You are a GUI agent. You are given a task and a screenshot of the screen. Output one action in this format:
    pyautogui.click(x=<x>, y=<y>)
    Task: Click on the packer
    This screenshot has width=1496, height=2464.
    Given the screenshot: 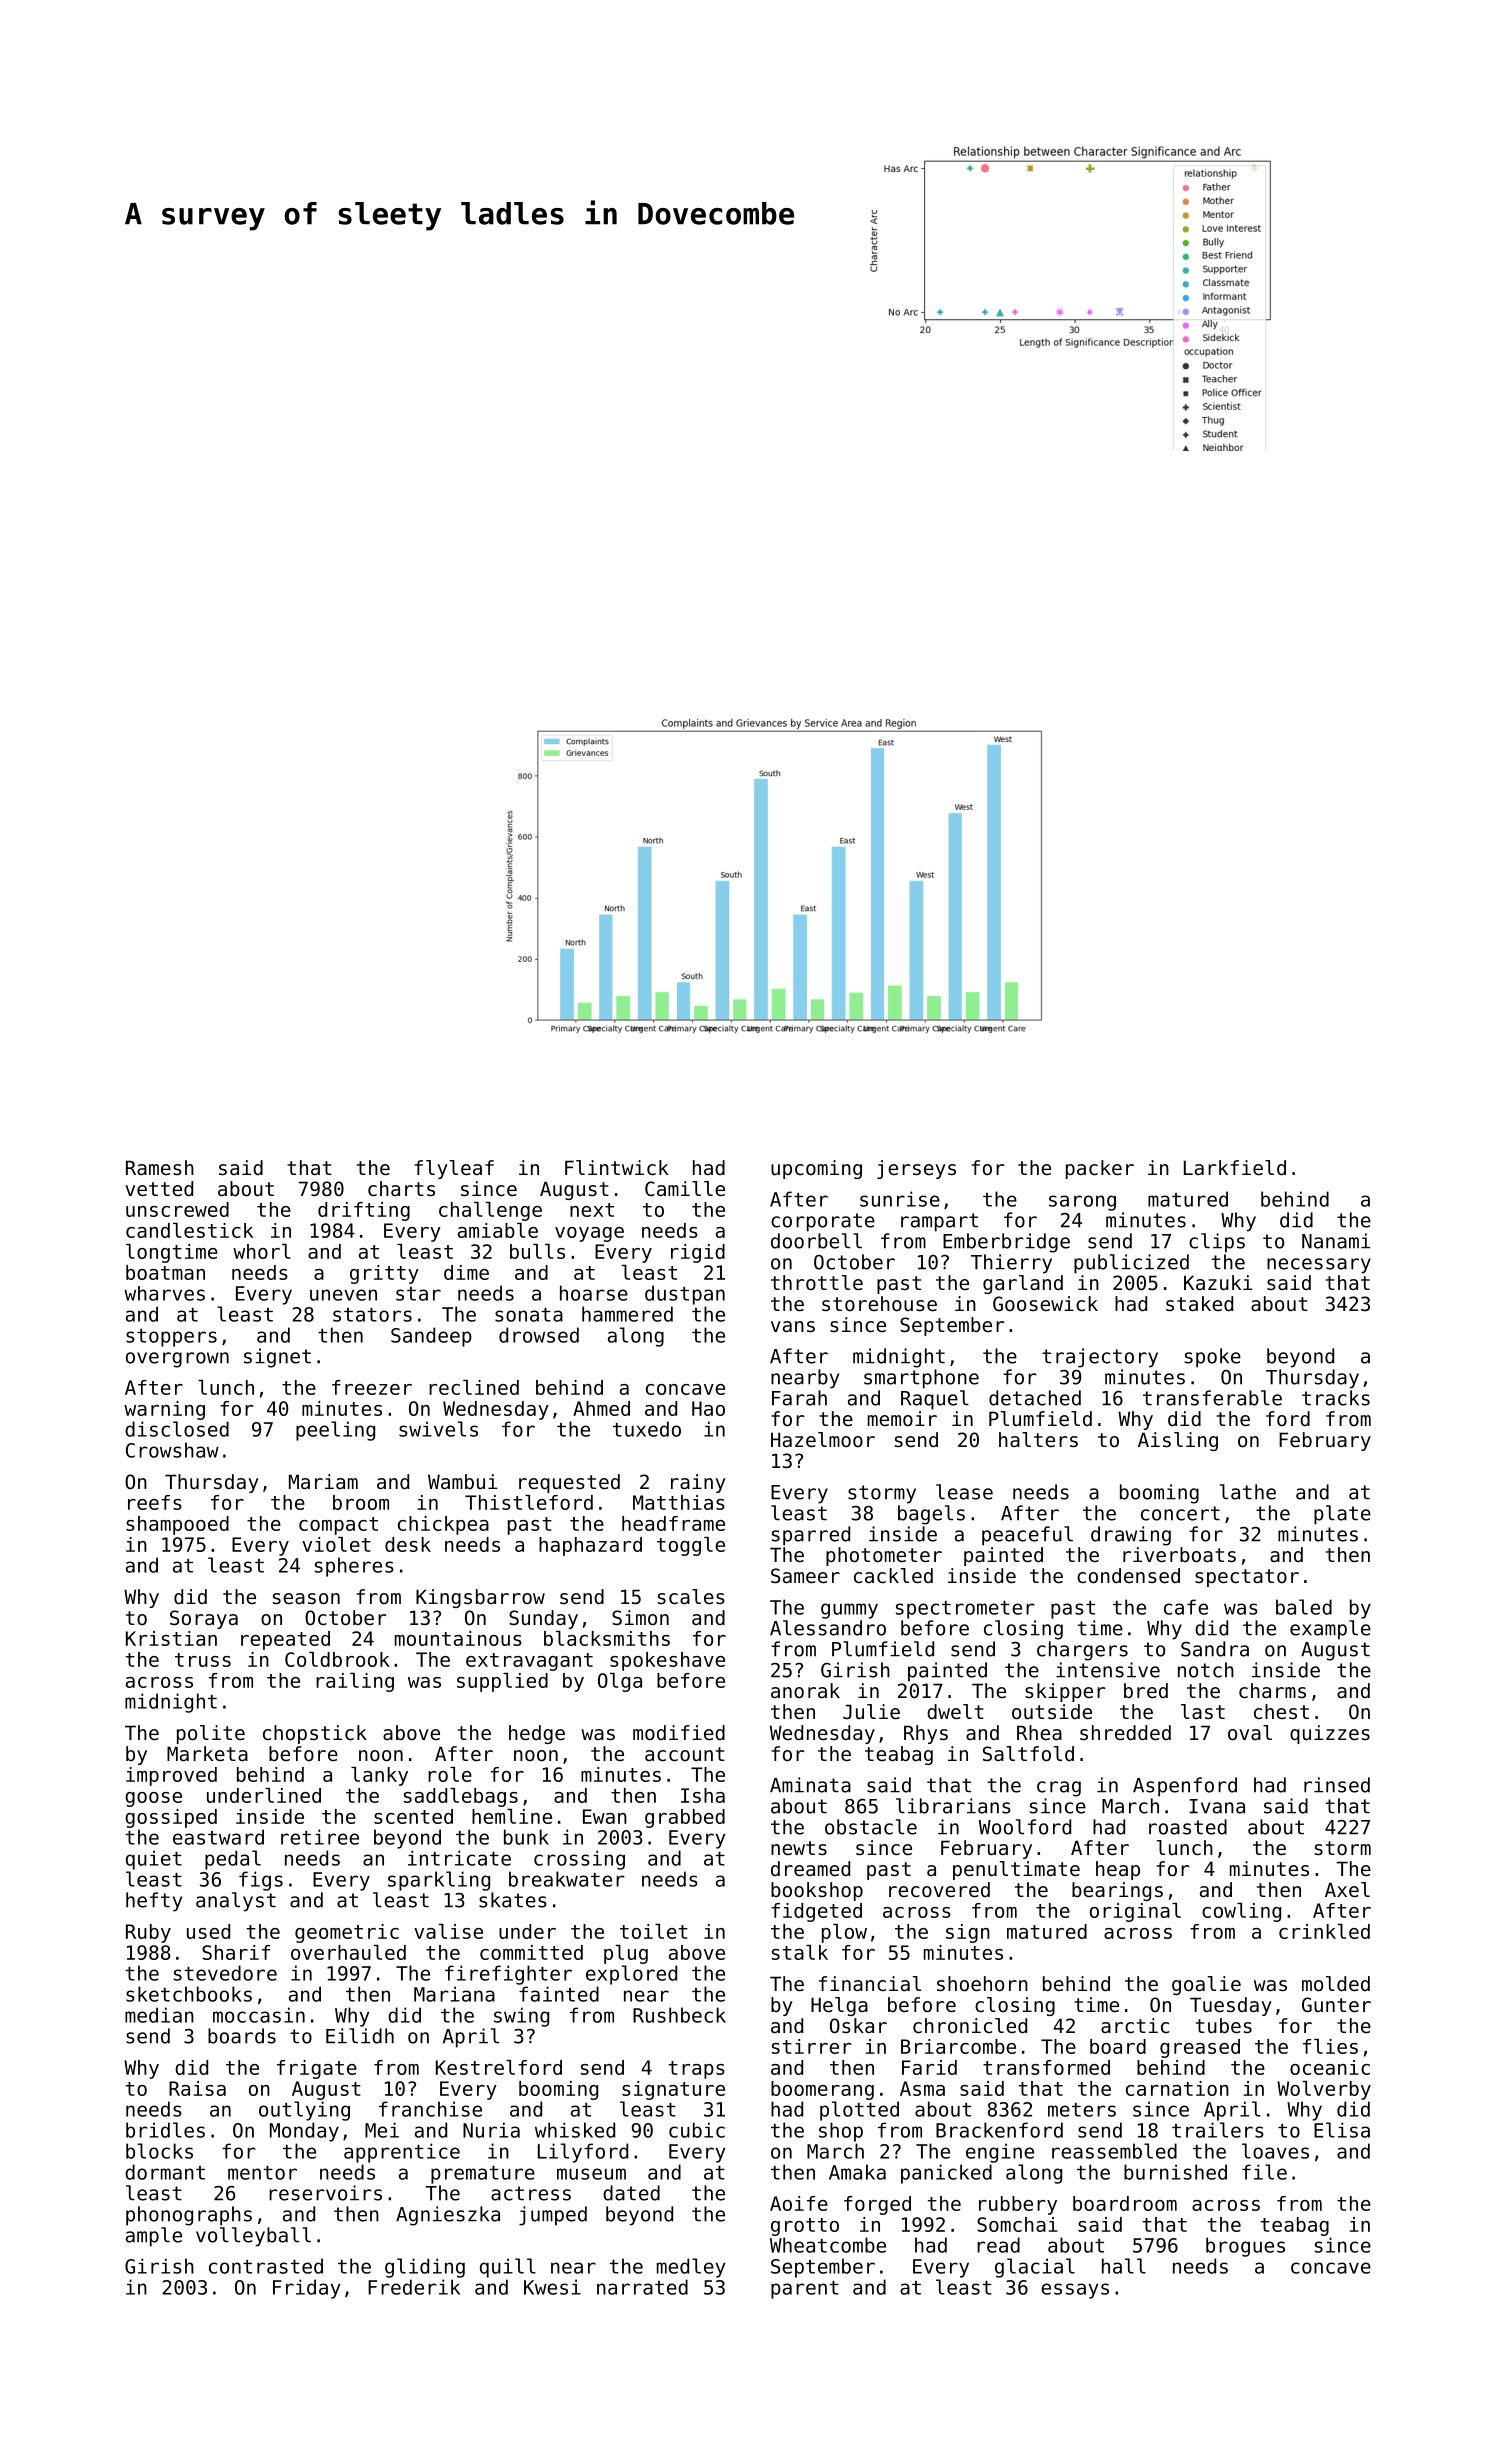 What is the action you would take?
    pyautogui.click(x=1100, y=1169)
